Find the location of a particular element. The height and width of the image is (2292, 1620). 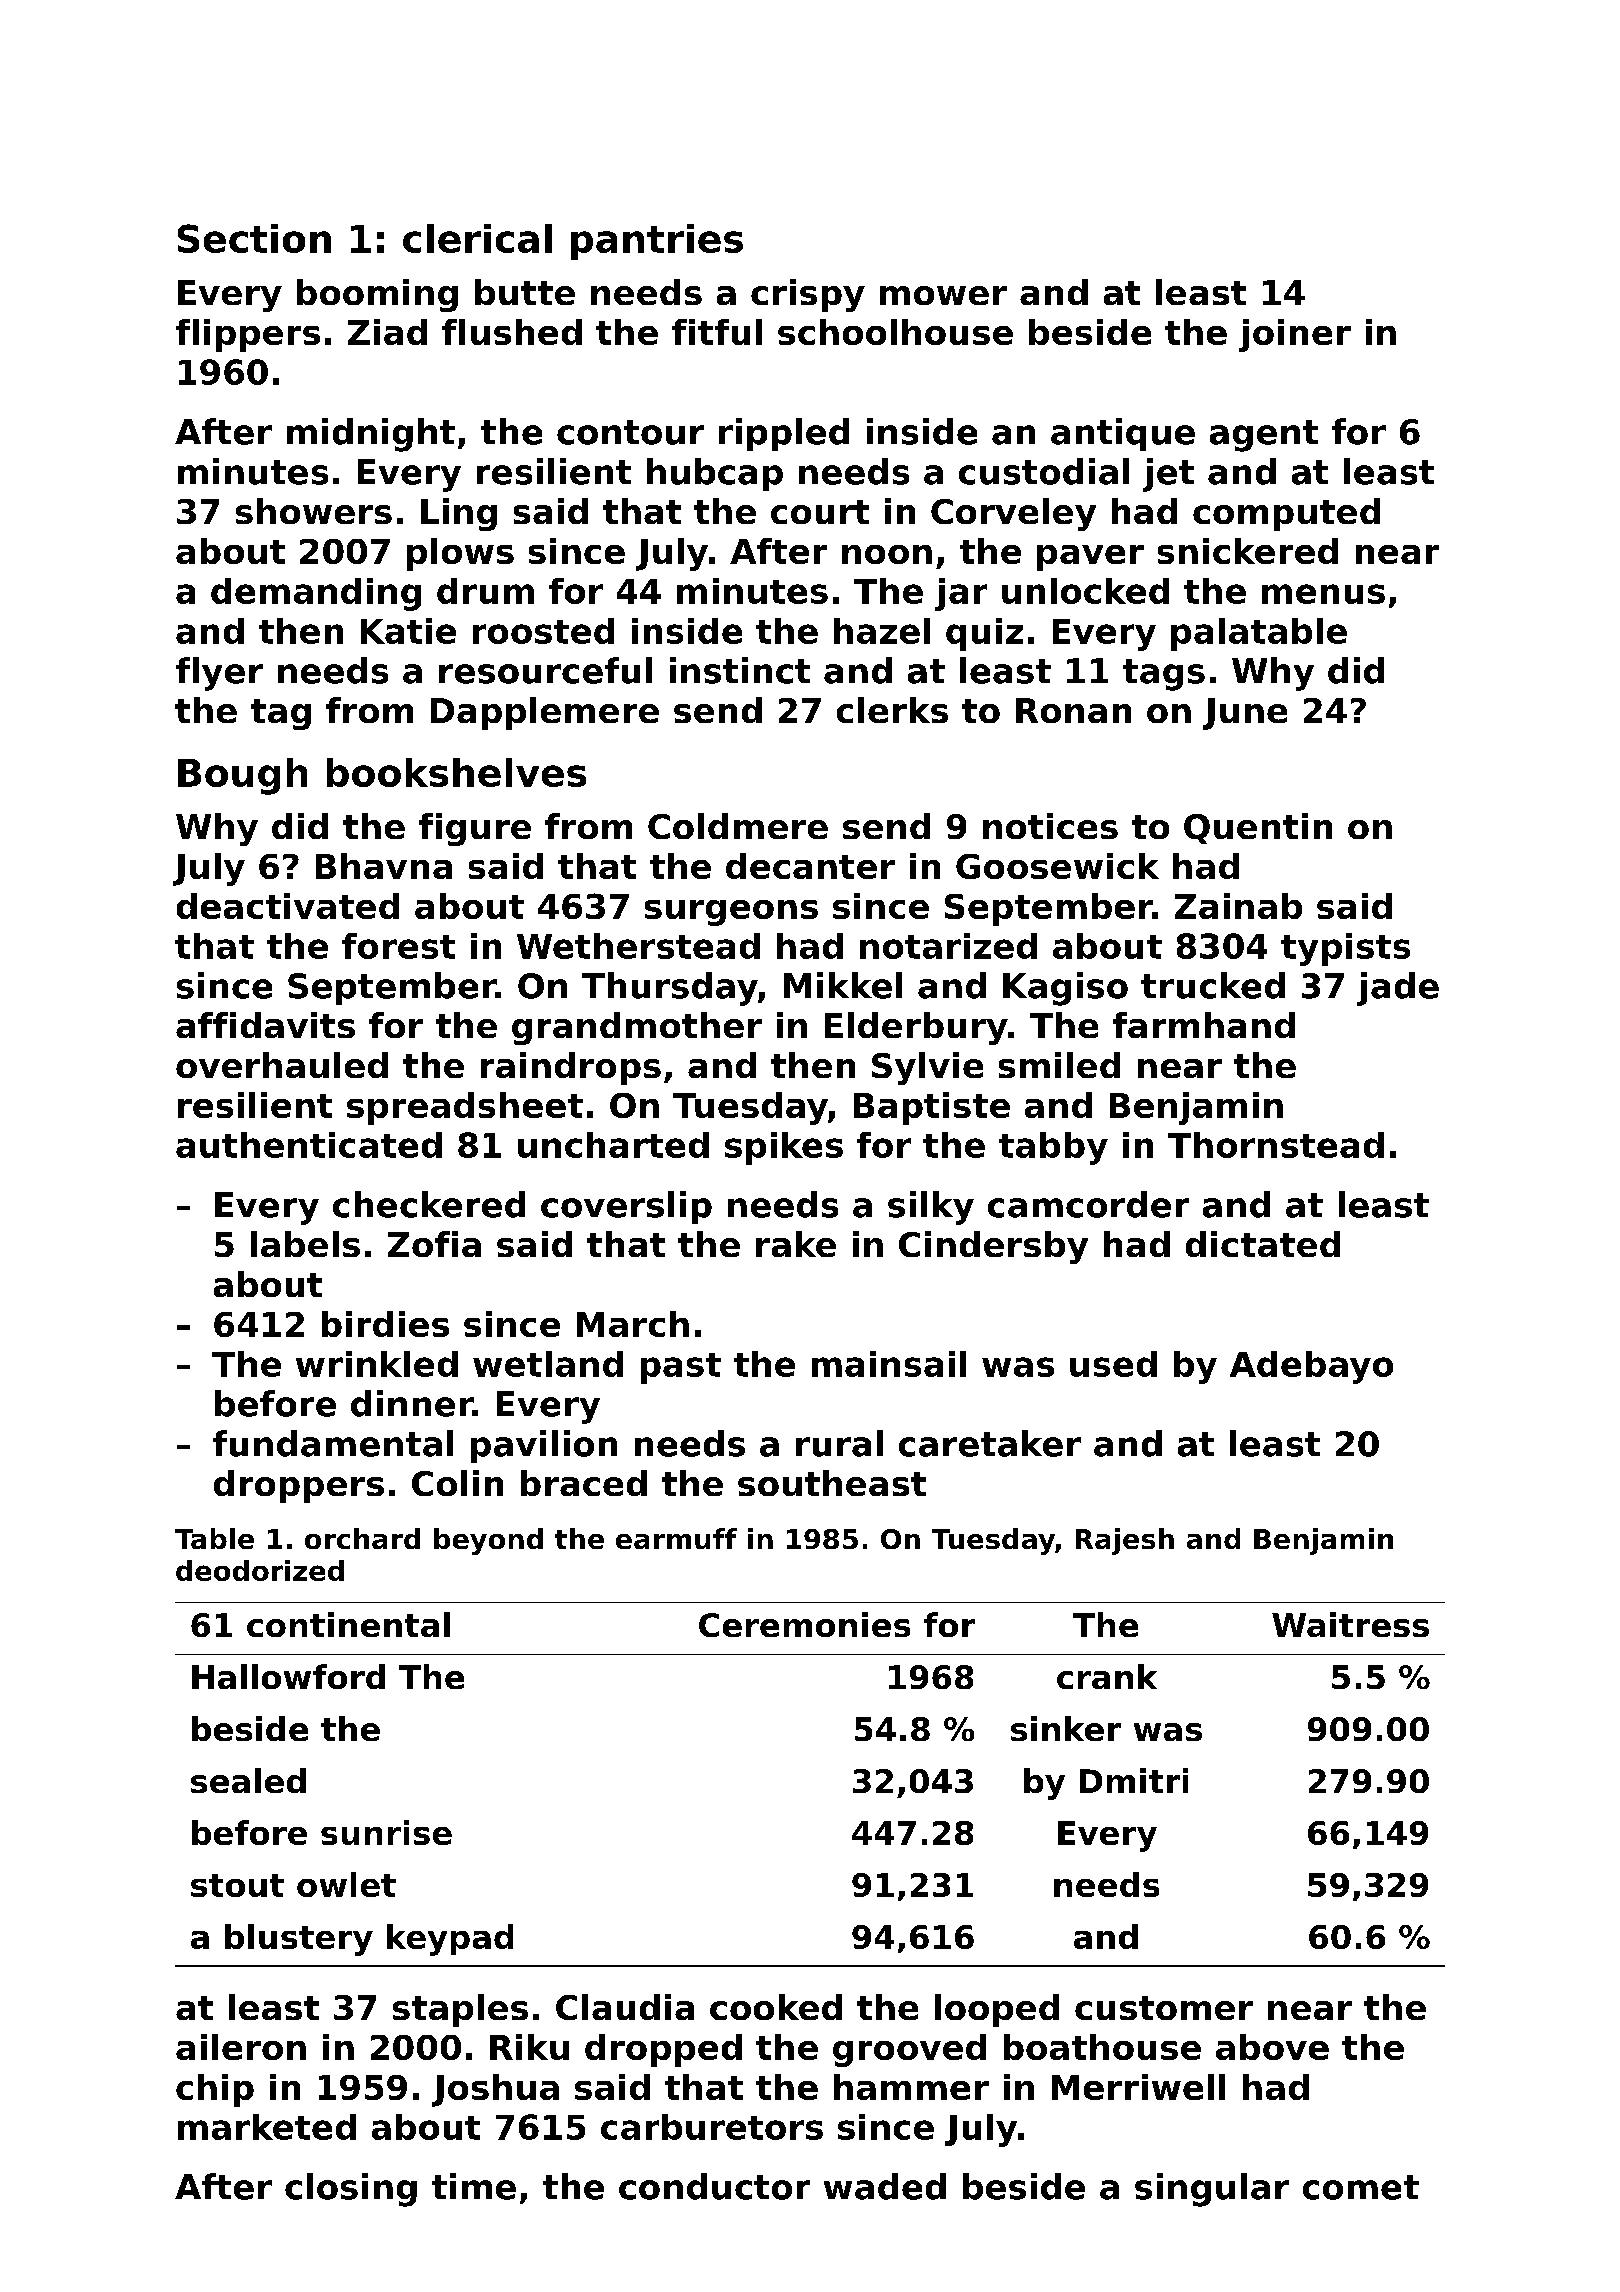

court is located at coordinates (820, 512).
